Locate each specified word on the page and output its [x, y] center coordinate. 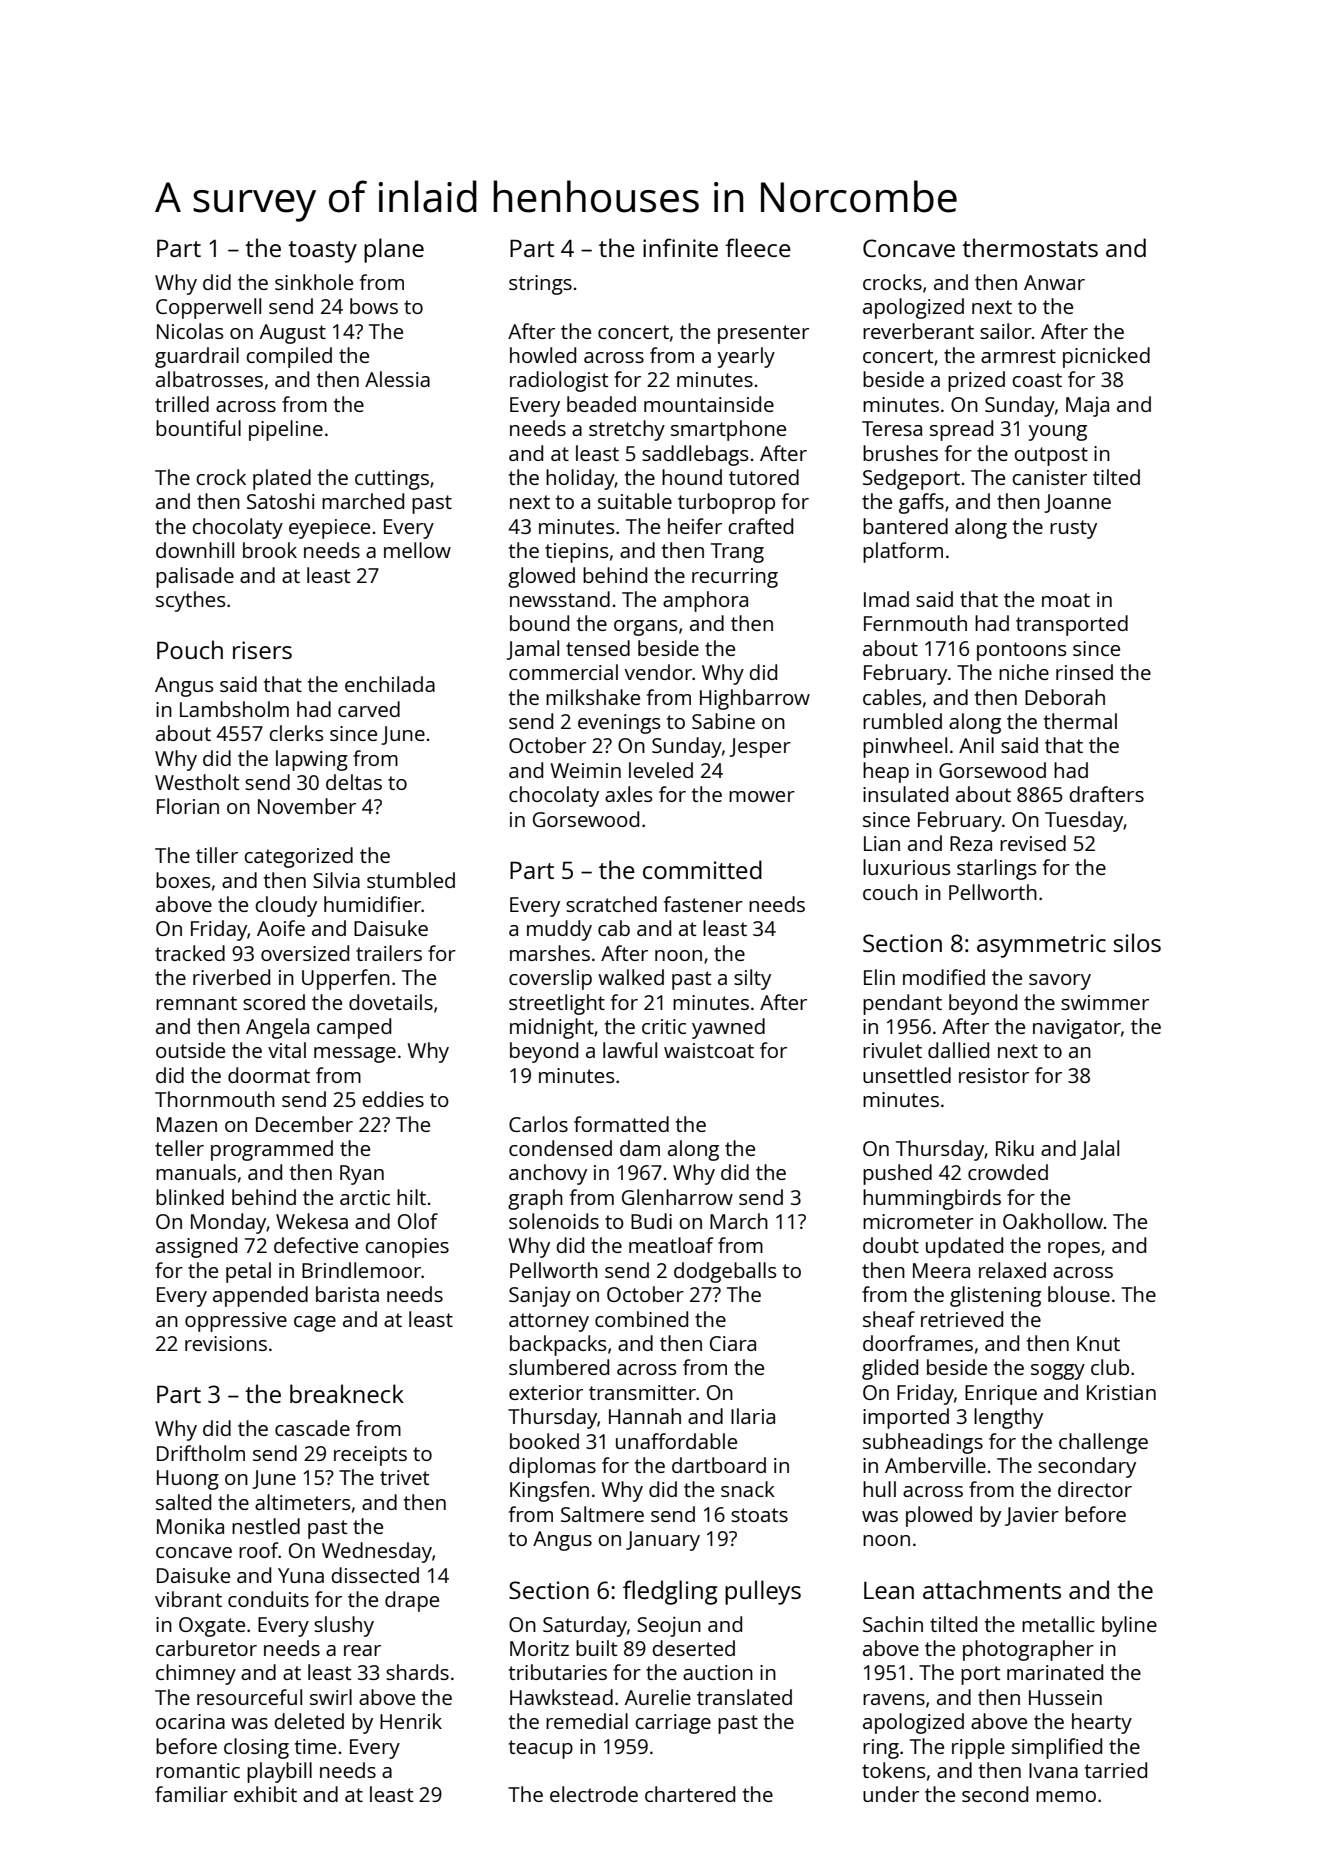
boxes [183, 880]
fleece [758, 247]
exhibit [265, 1794]
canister [1049, 477]
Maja [1087, 407]
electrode [594, 1794]
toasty [322, 252]
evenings [619, 724]
